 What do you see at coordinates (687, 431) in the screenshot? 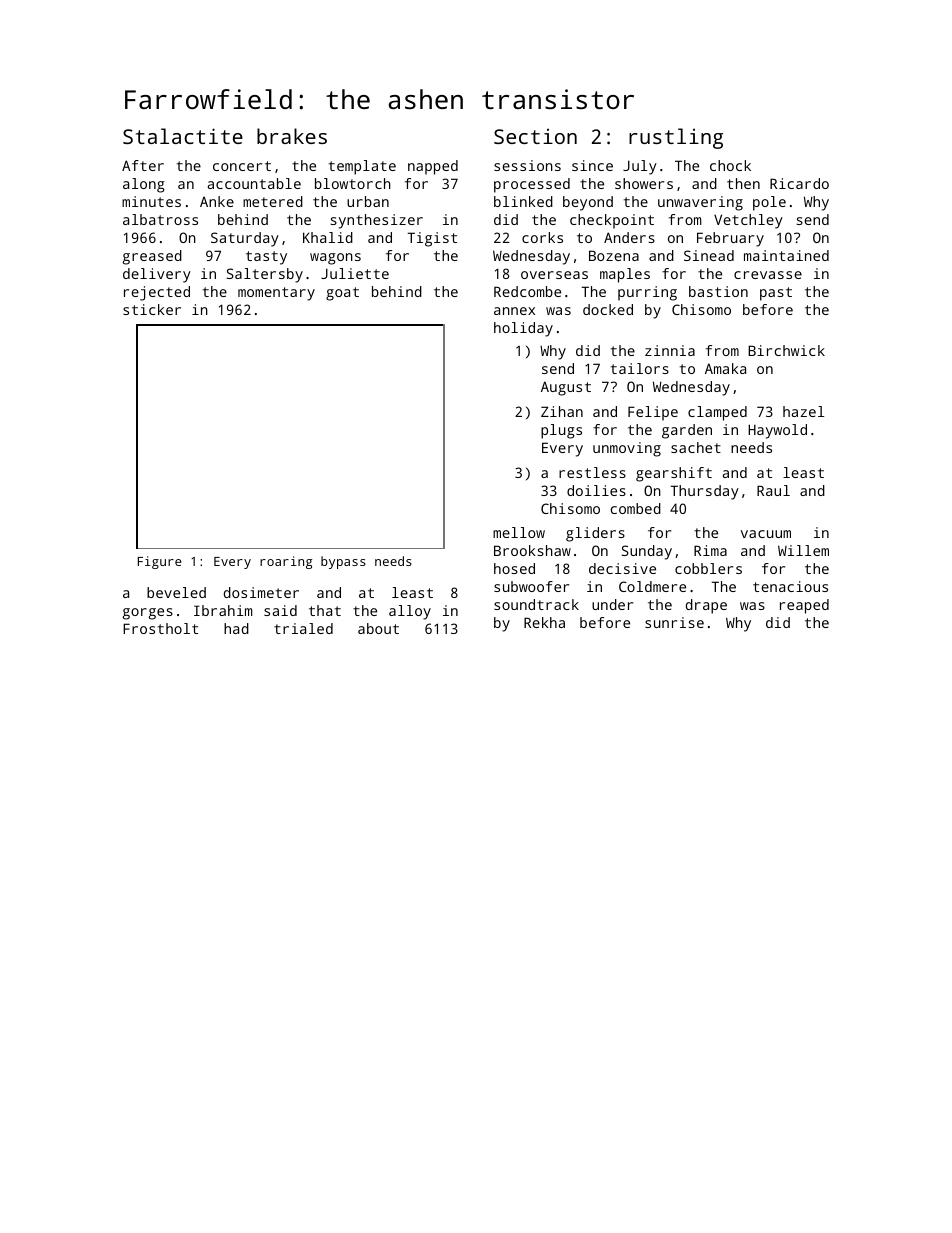
I see `garden` at bounding box center [687, 431].
